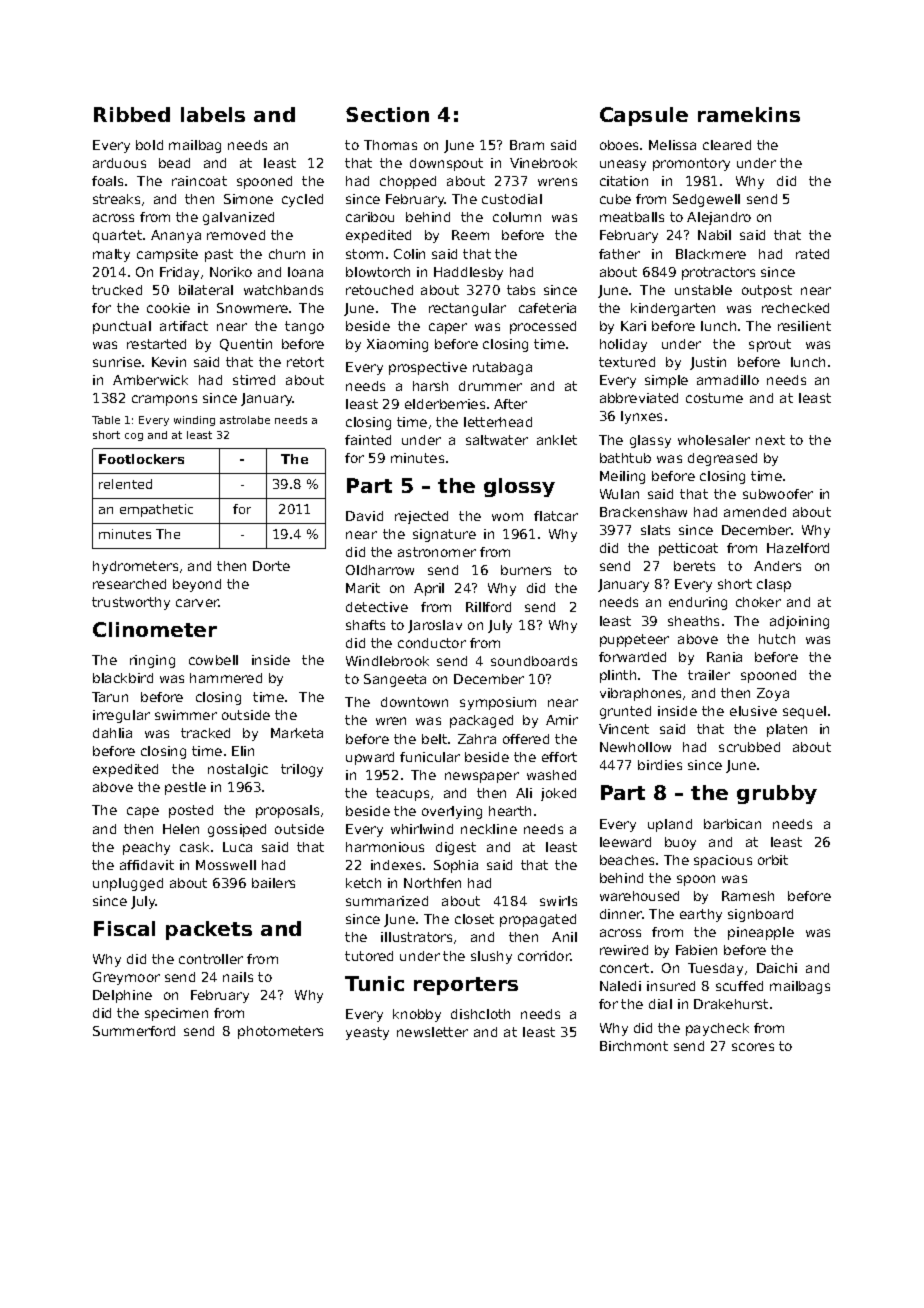 This page has height=1308, width=924. Describe the element at coordinates (724, 657) in the page. I see `Rania` at that location.
